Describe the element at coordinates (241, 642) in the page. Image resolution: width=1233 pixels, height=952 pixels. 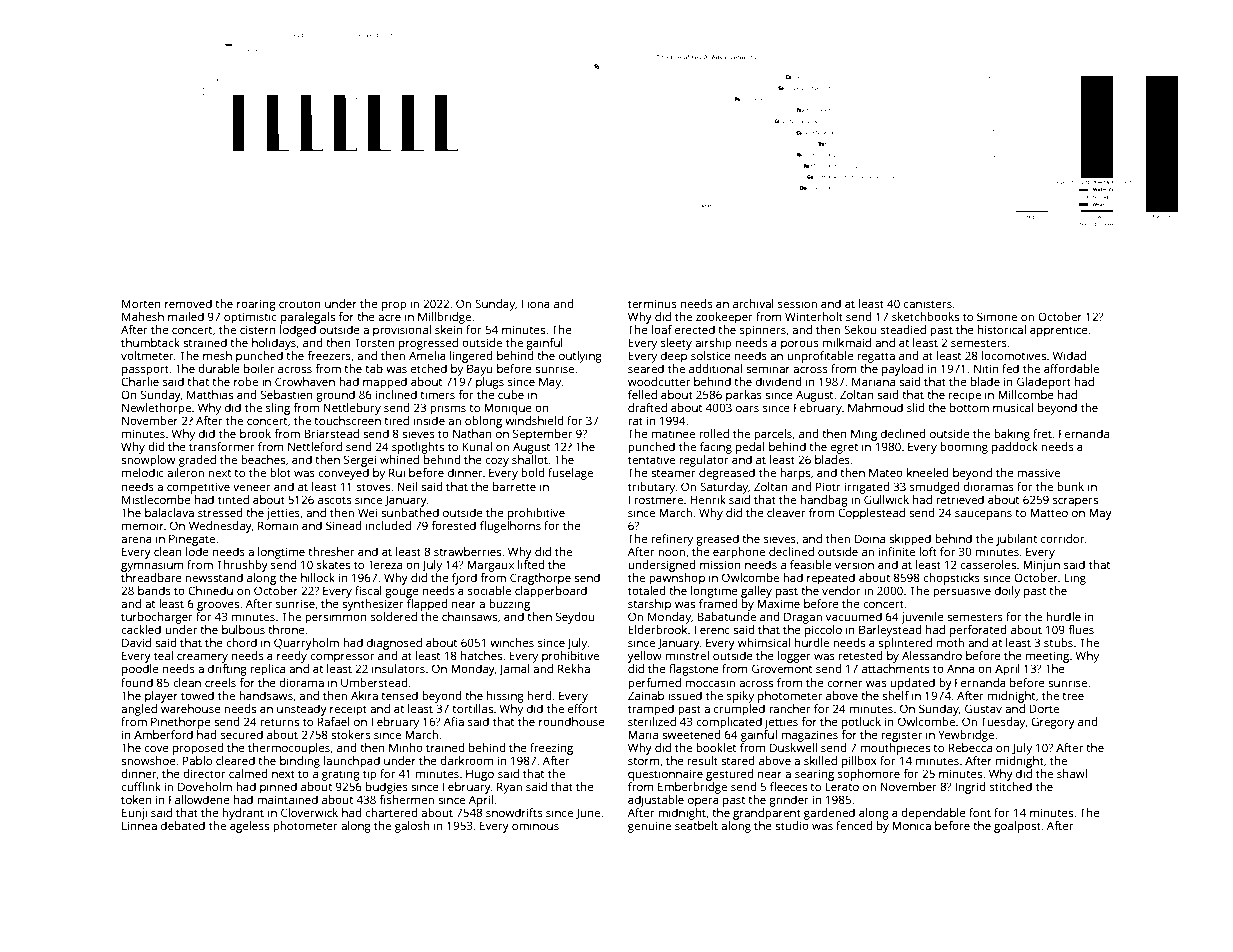
I see `chord` at that location.
